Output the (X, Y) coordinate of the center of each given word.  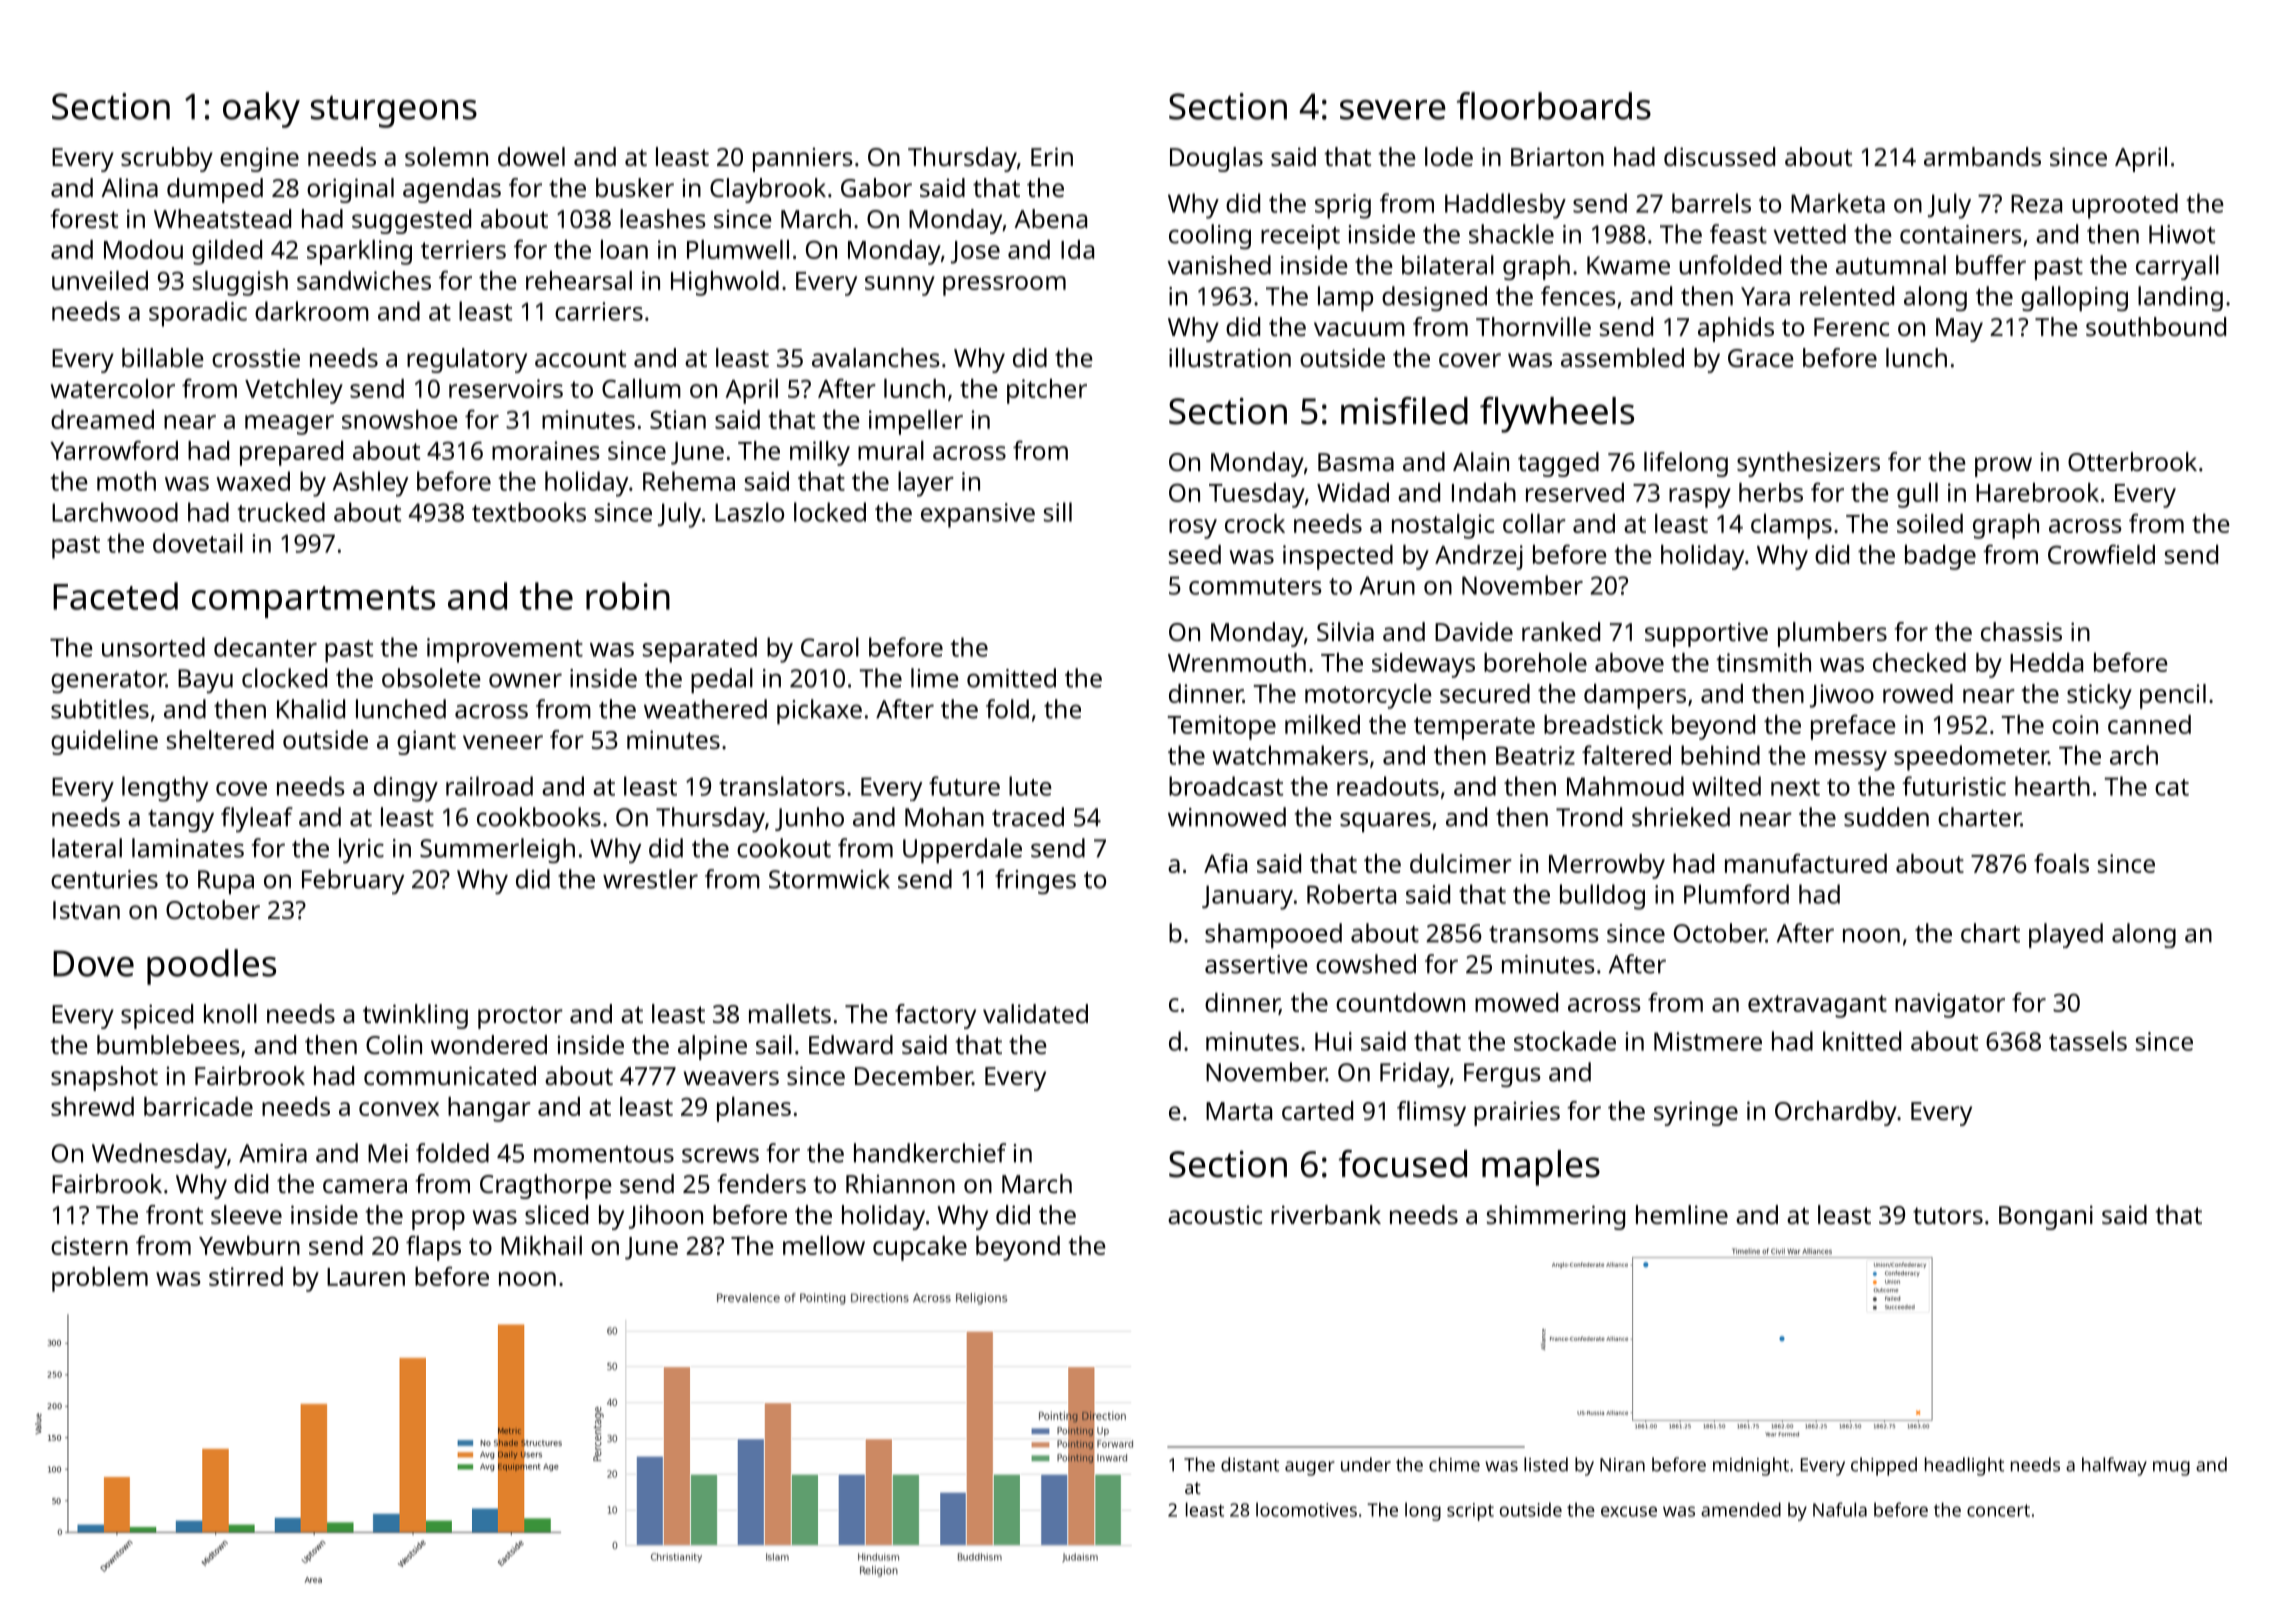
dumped (215, 190)
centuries (104, 879)
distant (1250, 1464)
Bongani (2046, 1217)
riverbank (1326, 1214)
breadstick (1603, 724)
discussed (1719, 156)
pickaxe (819, 711)
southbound (2156, 326)
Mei (388, 1153)
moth (126, 481)
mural (891, 450)
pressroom (1004, 286)
